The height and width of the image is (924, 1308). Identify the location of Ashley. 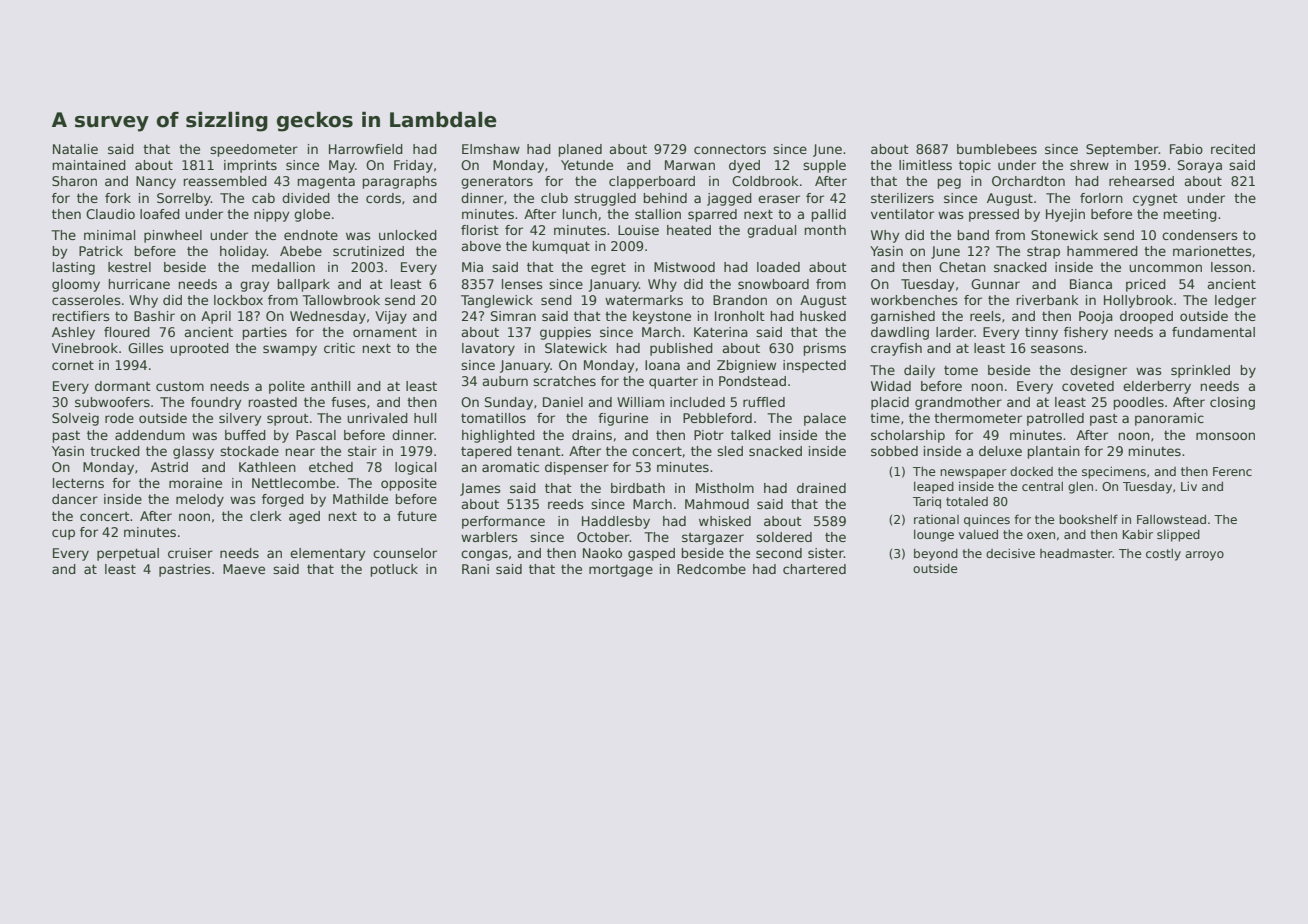
(73, 333).
